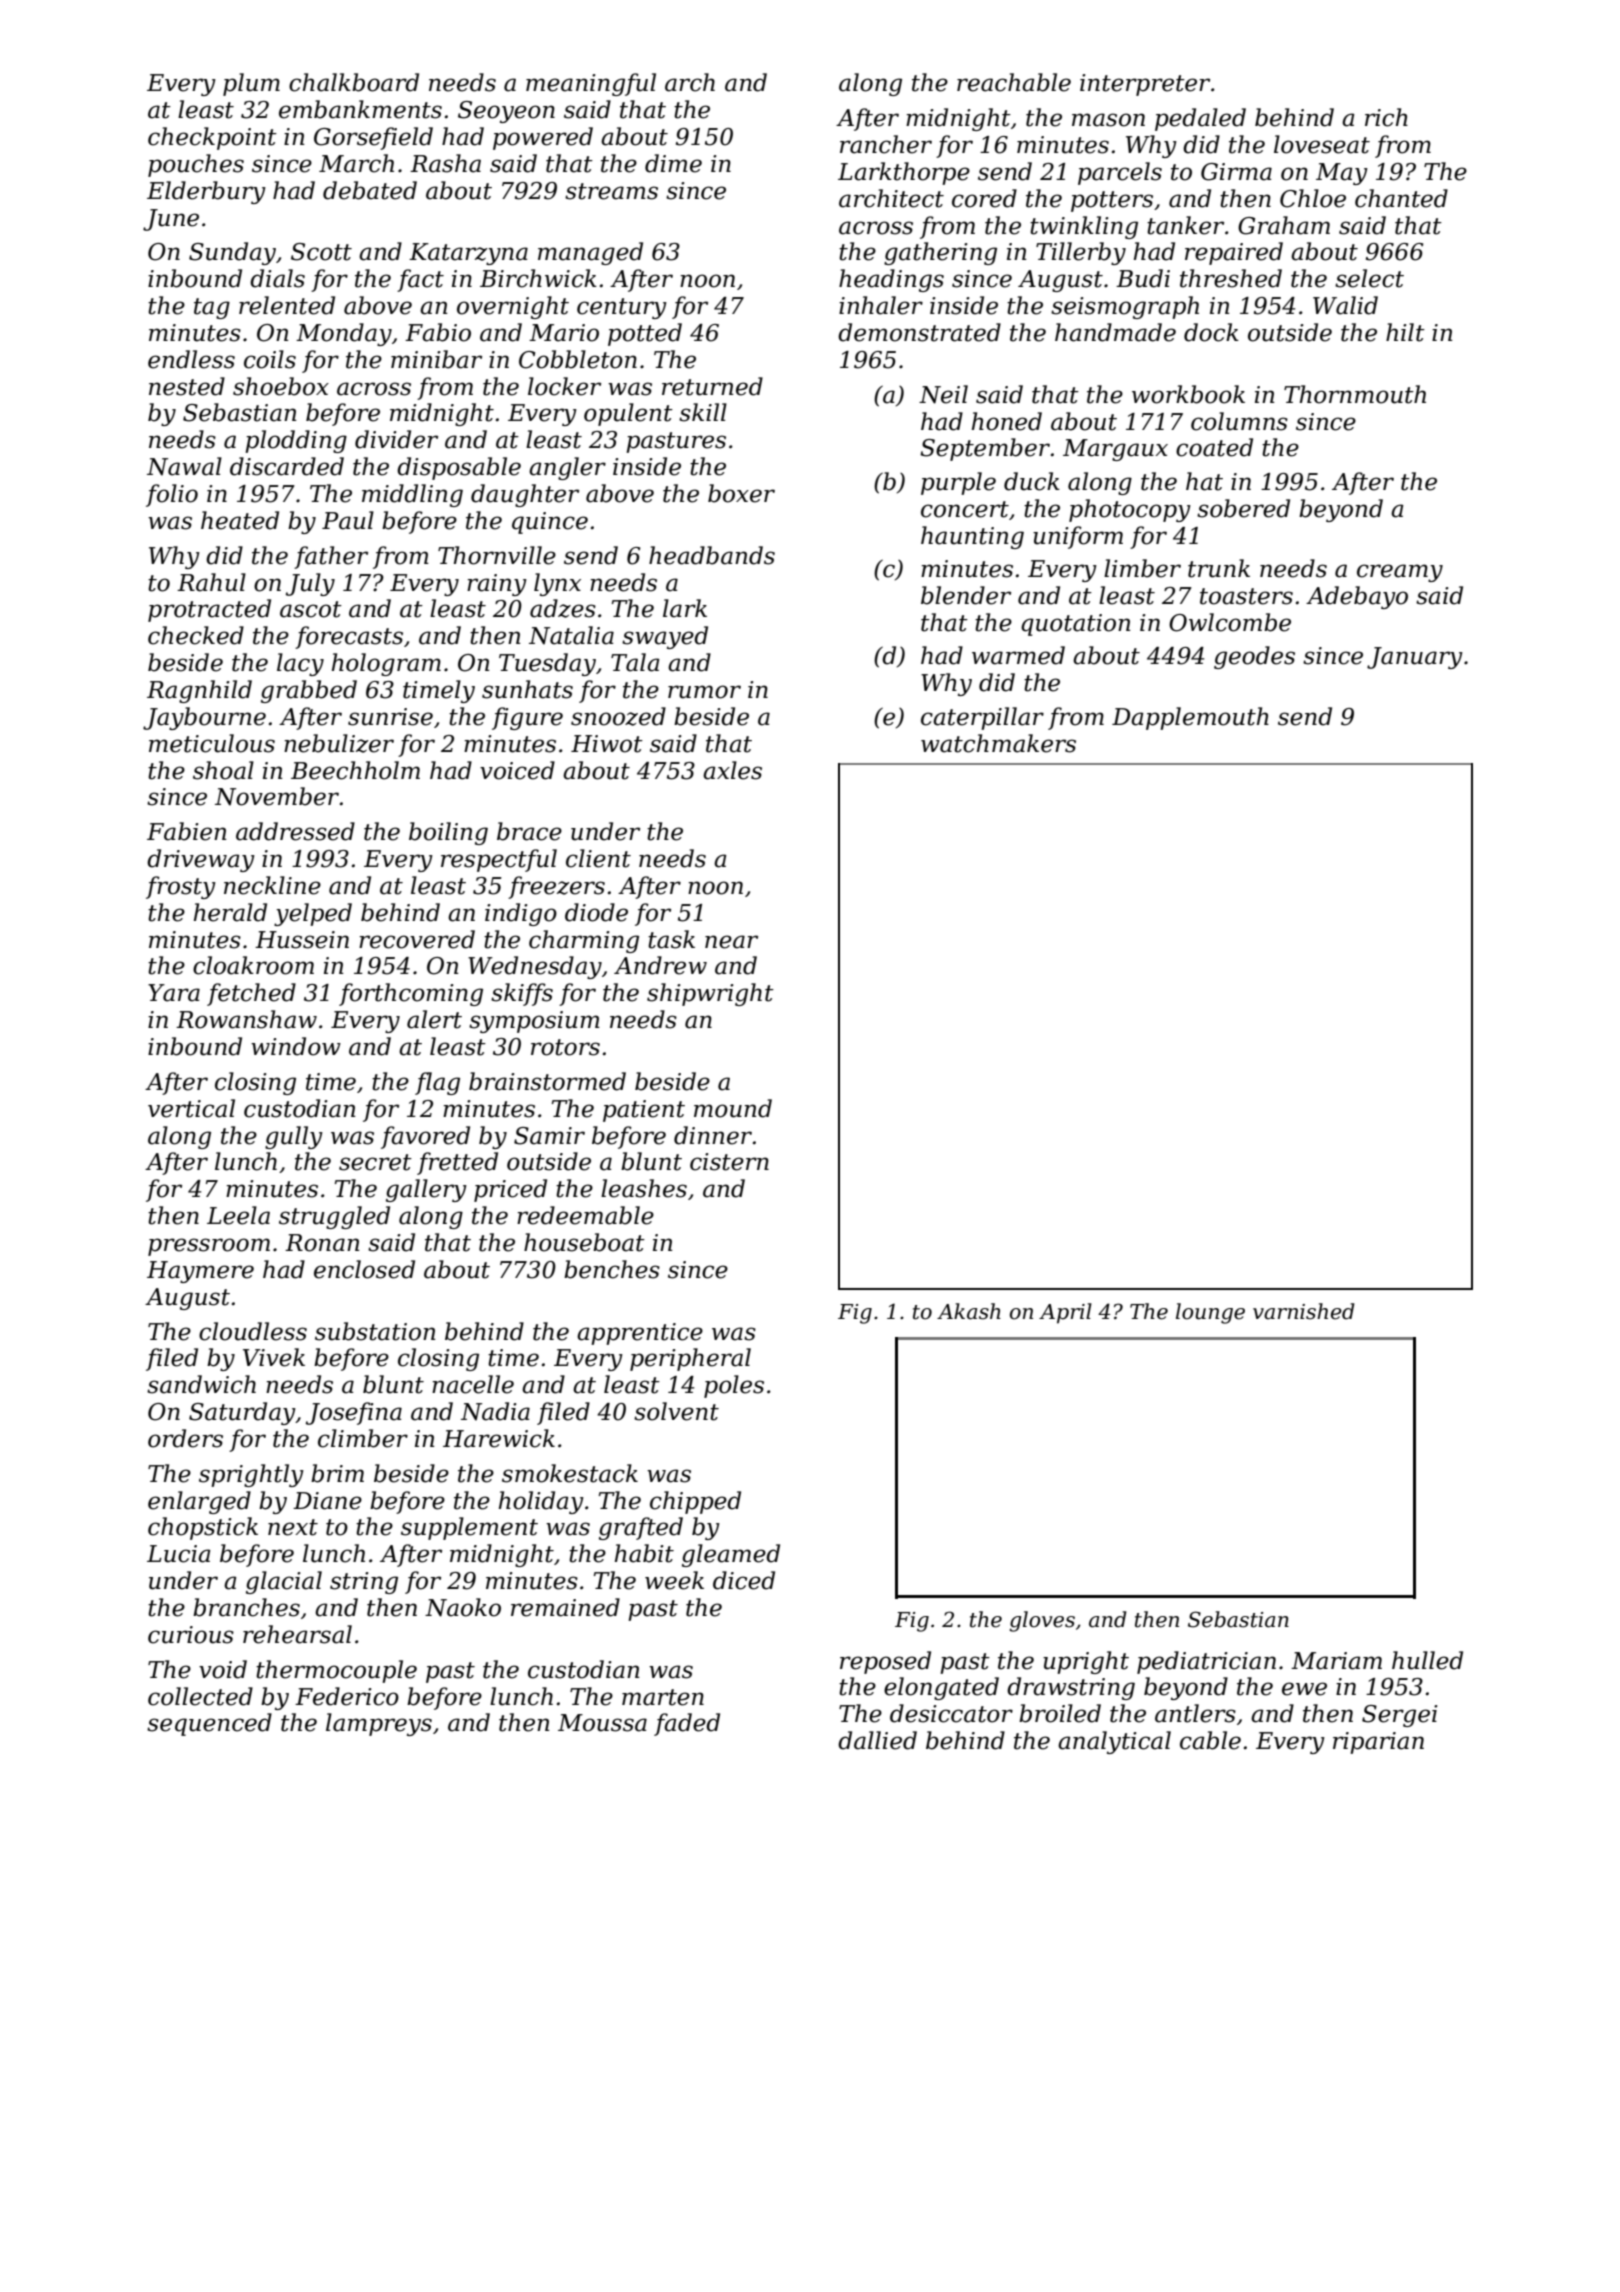  Describe the element at coordinates (1303, 1311) in the document. I see `varnished` at that location.
